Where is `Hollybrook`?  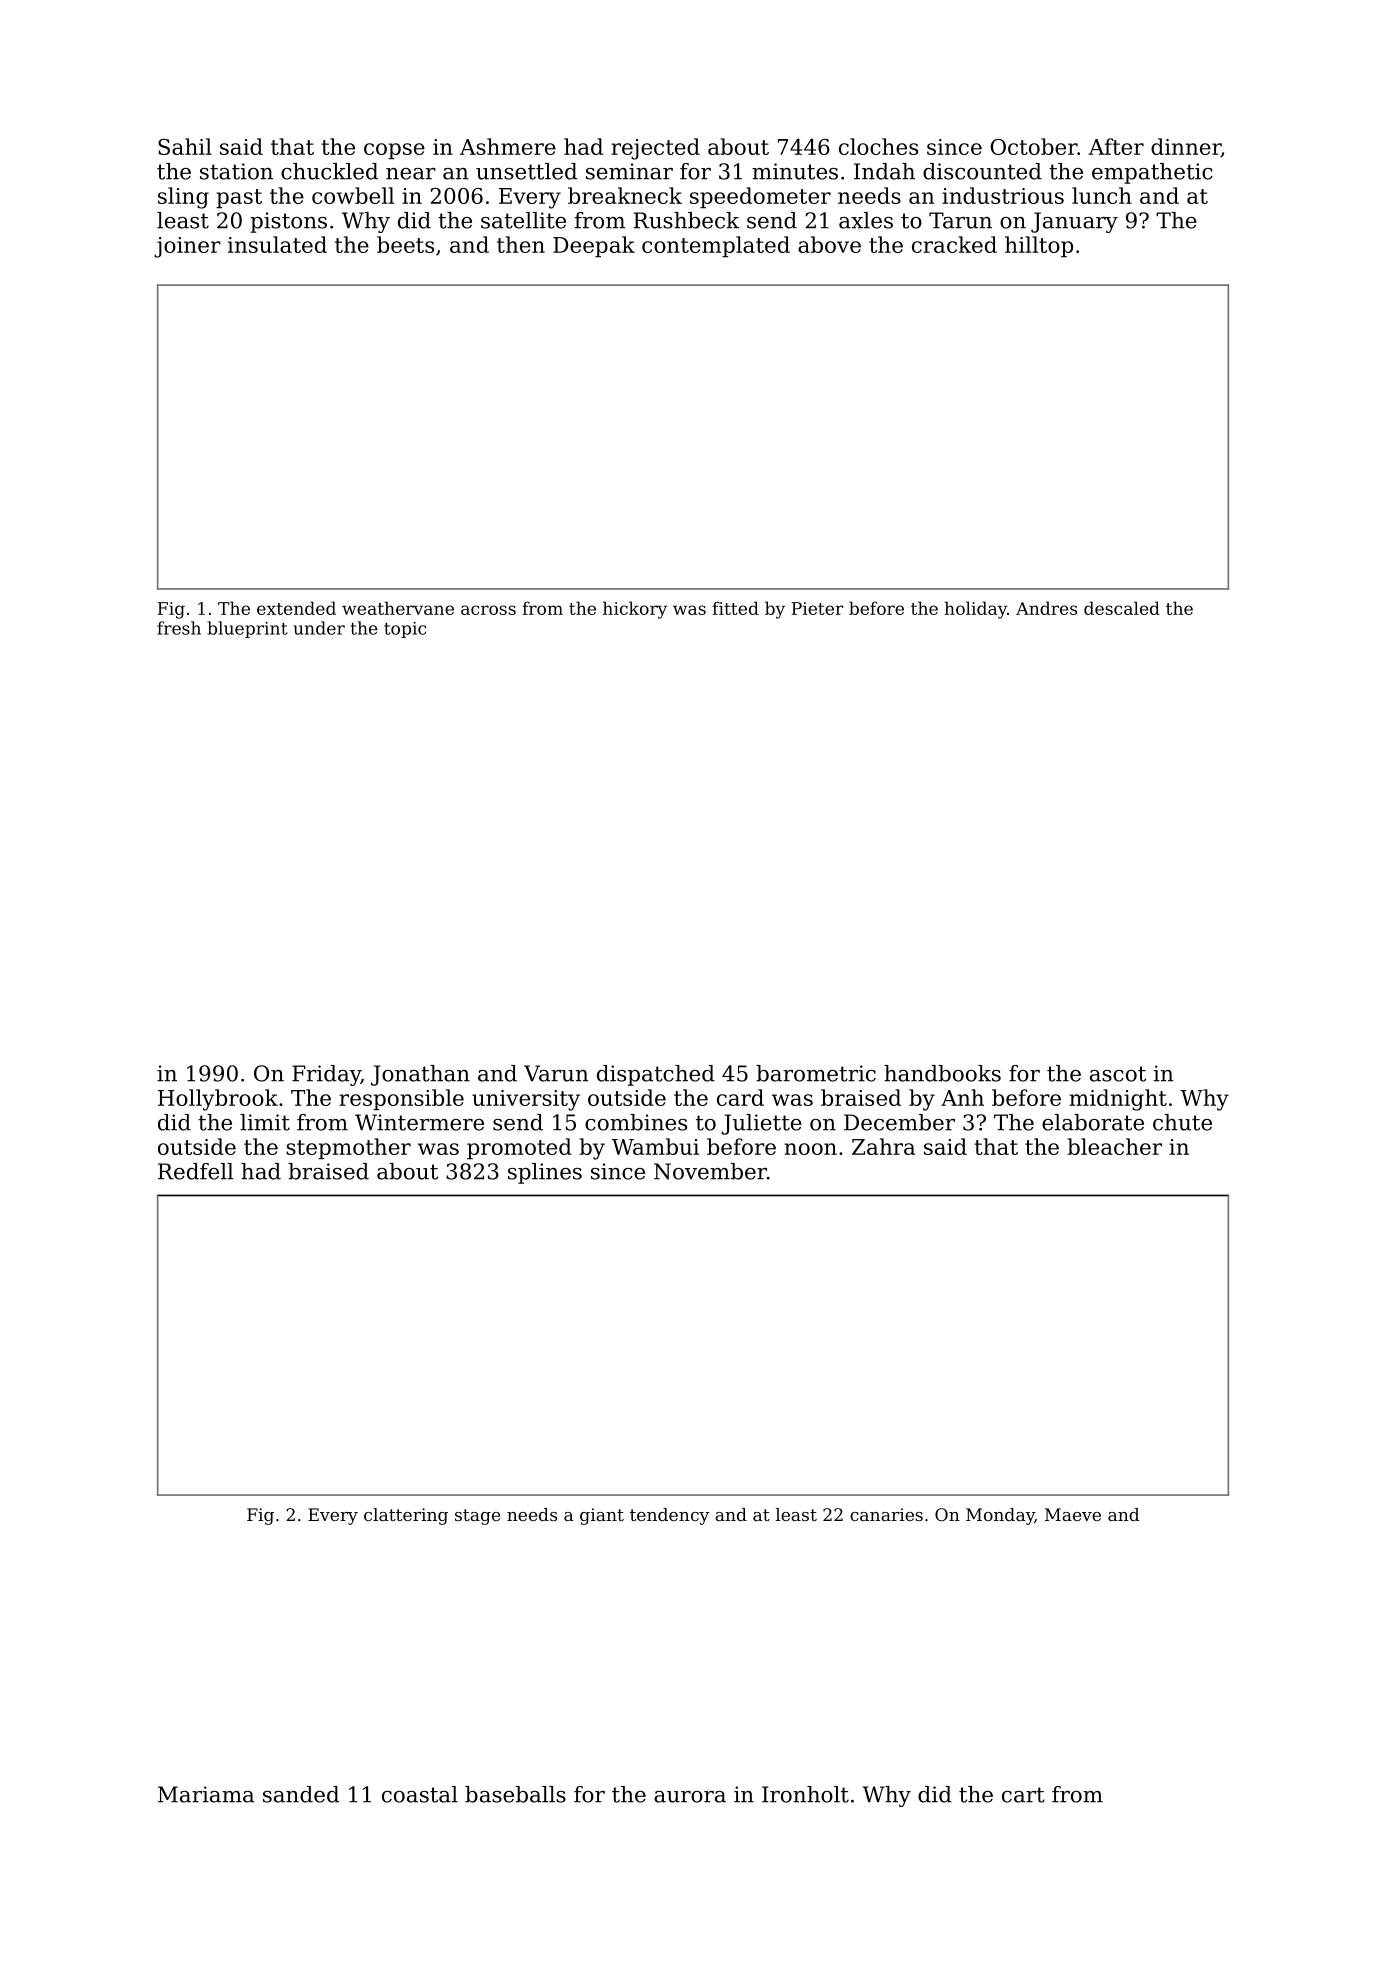 Hollybrook is located at coordinates (218, 1100).
